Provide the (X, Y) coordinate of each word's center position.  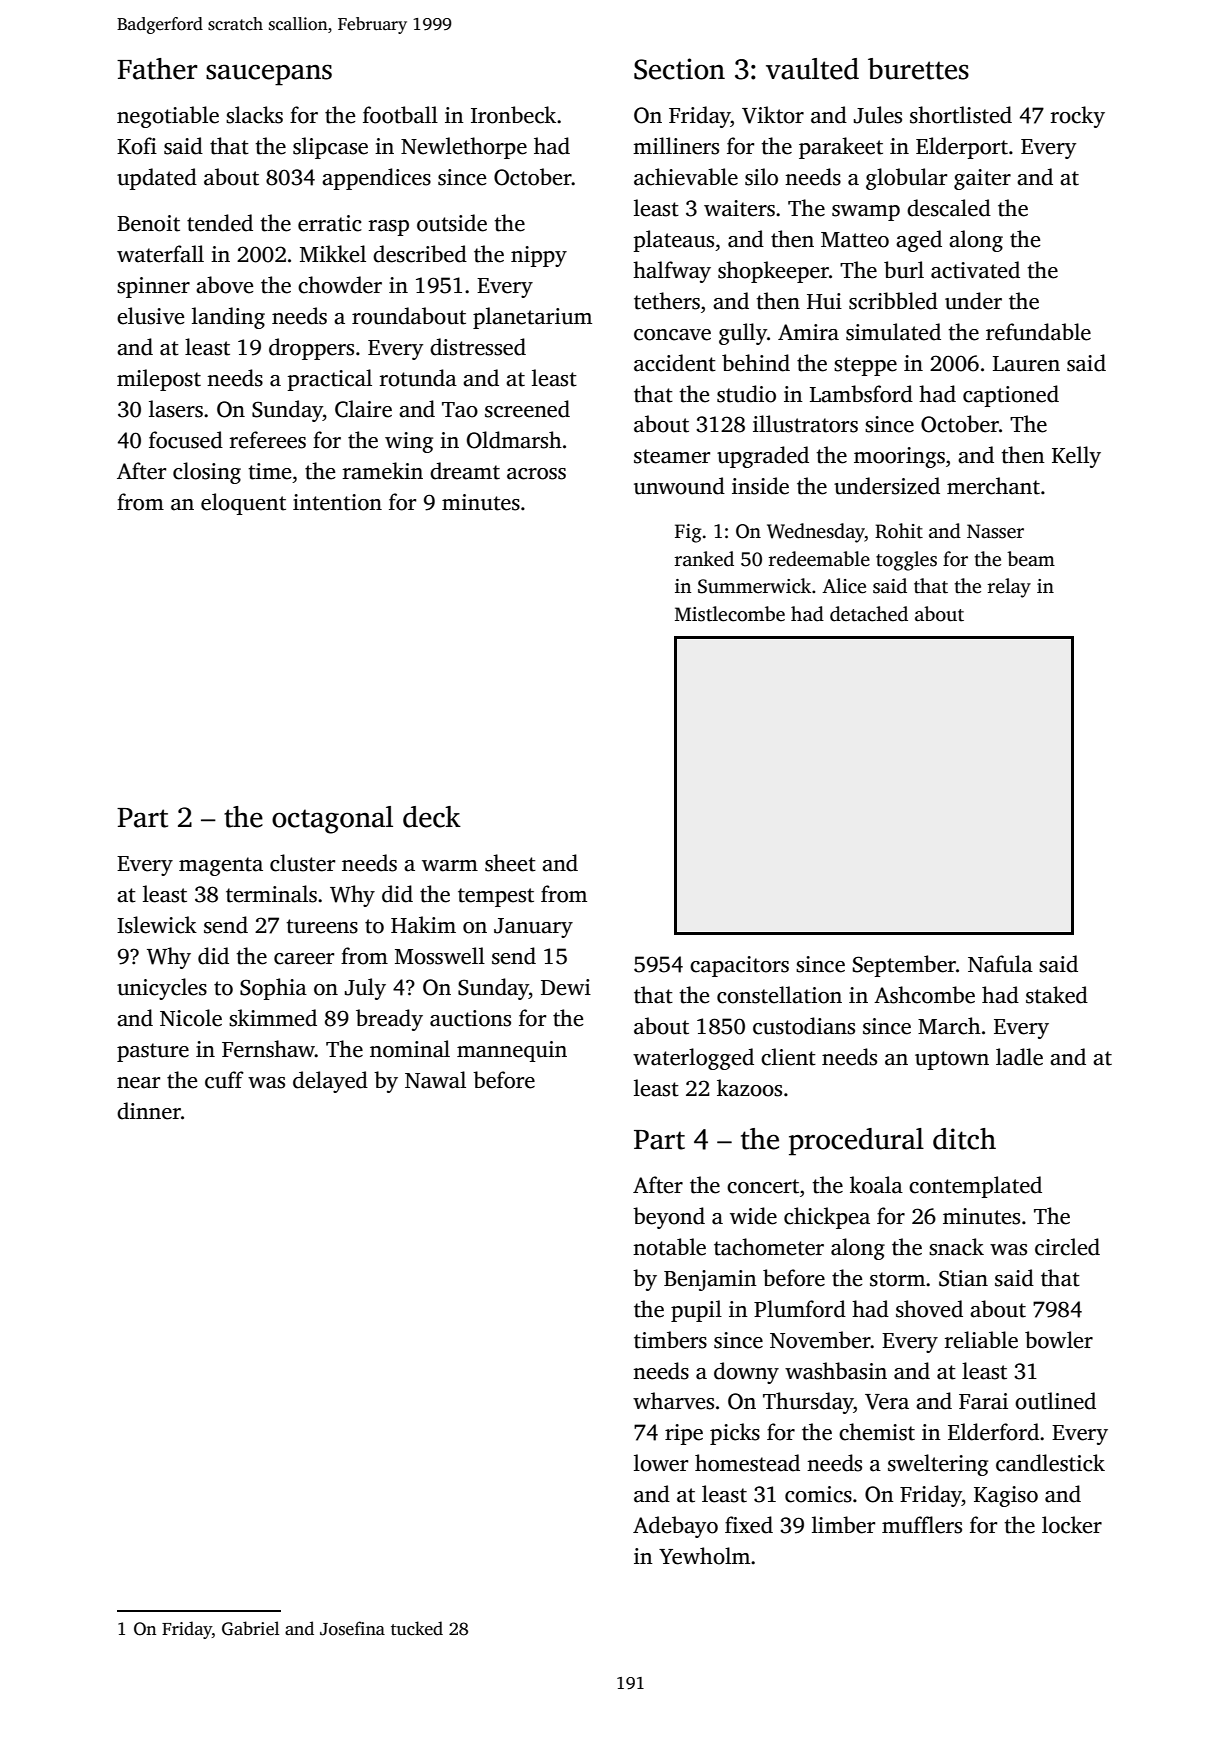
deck (432, 817)
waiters (739, 208)
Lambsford (861, 394)
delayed (330, 1082)
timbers (670, 1340)
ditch (964, 1139)
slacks (254, 115)
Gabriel (250, 1628)
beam (1031, 559)
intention (337, 502)
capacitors (739, 966)
